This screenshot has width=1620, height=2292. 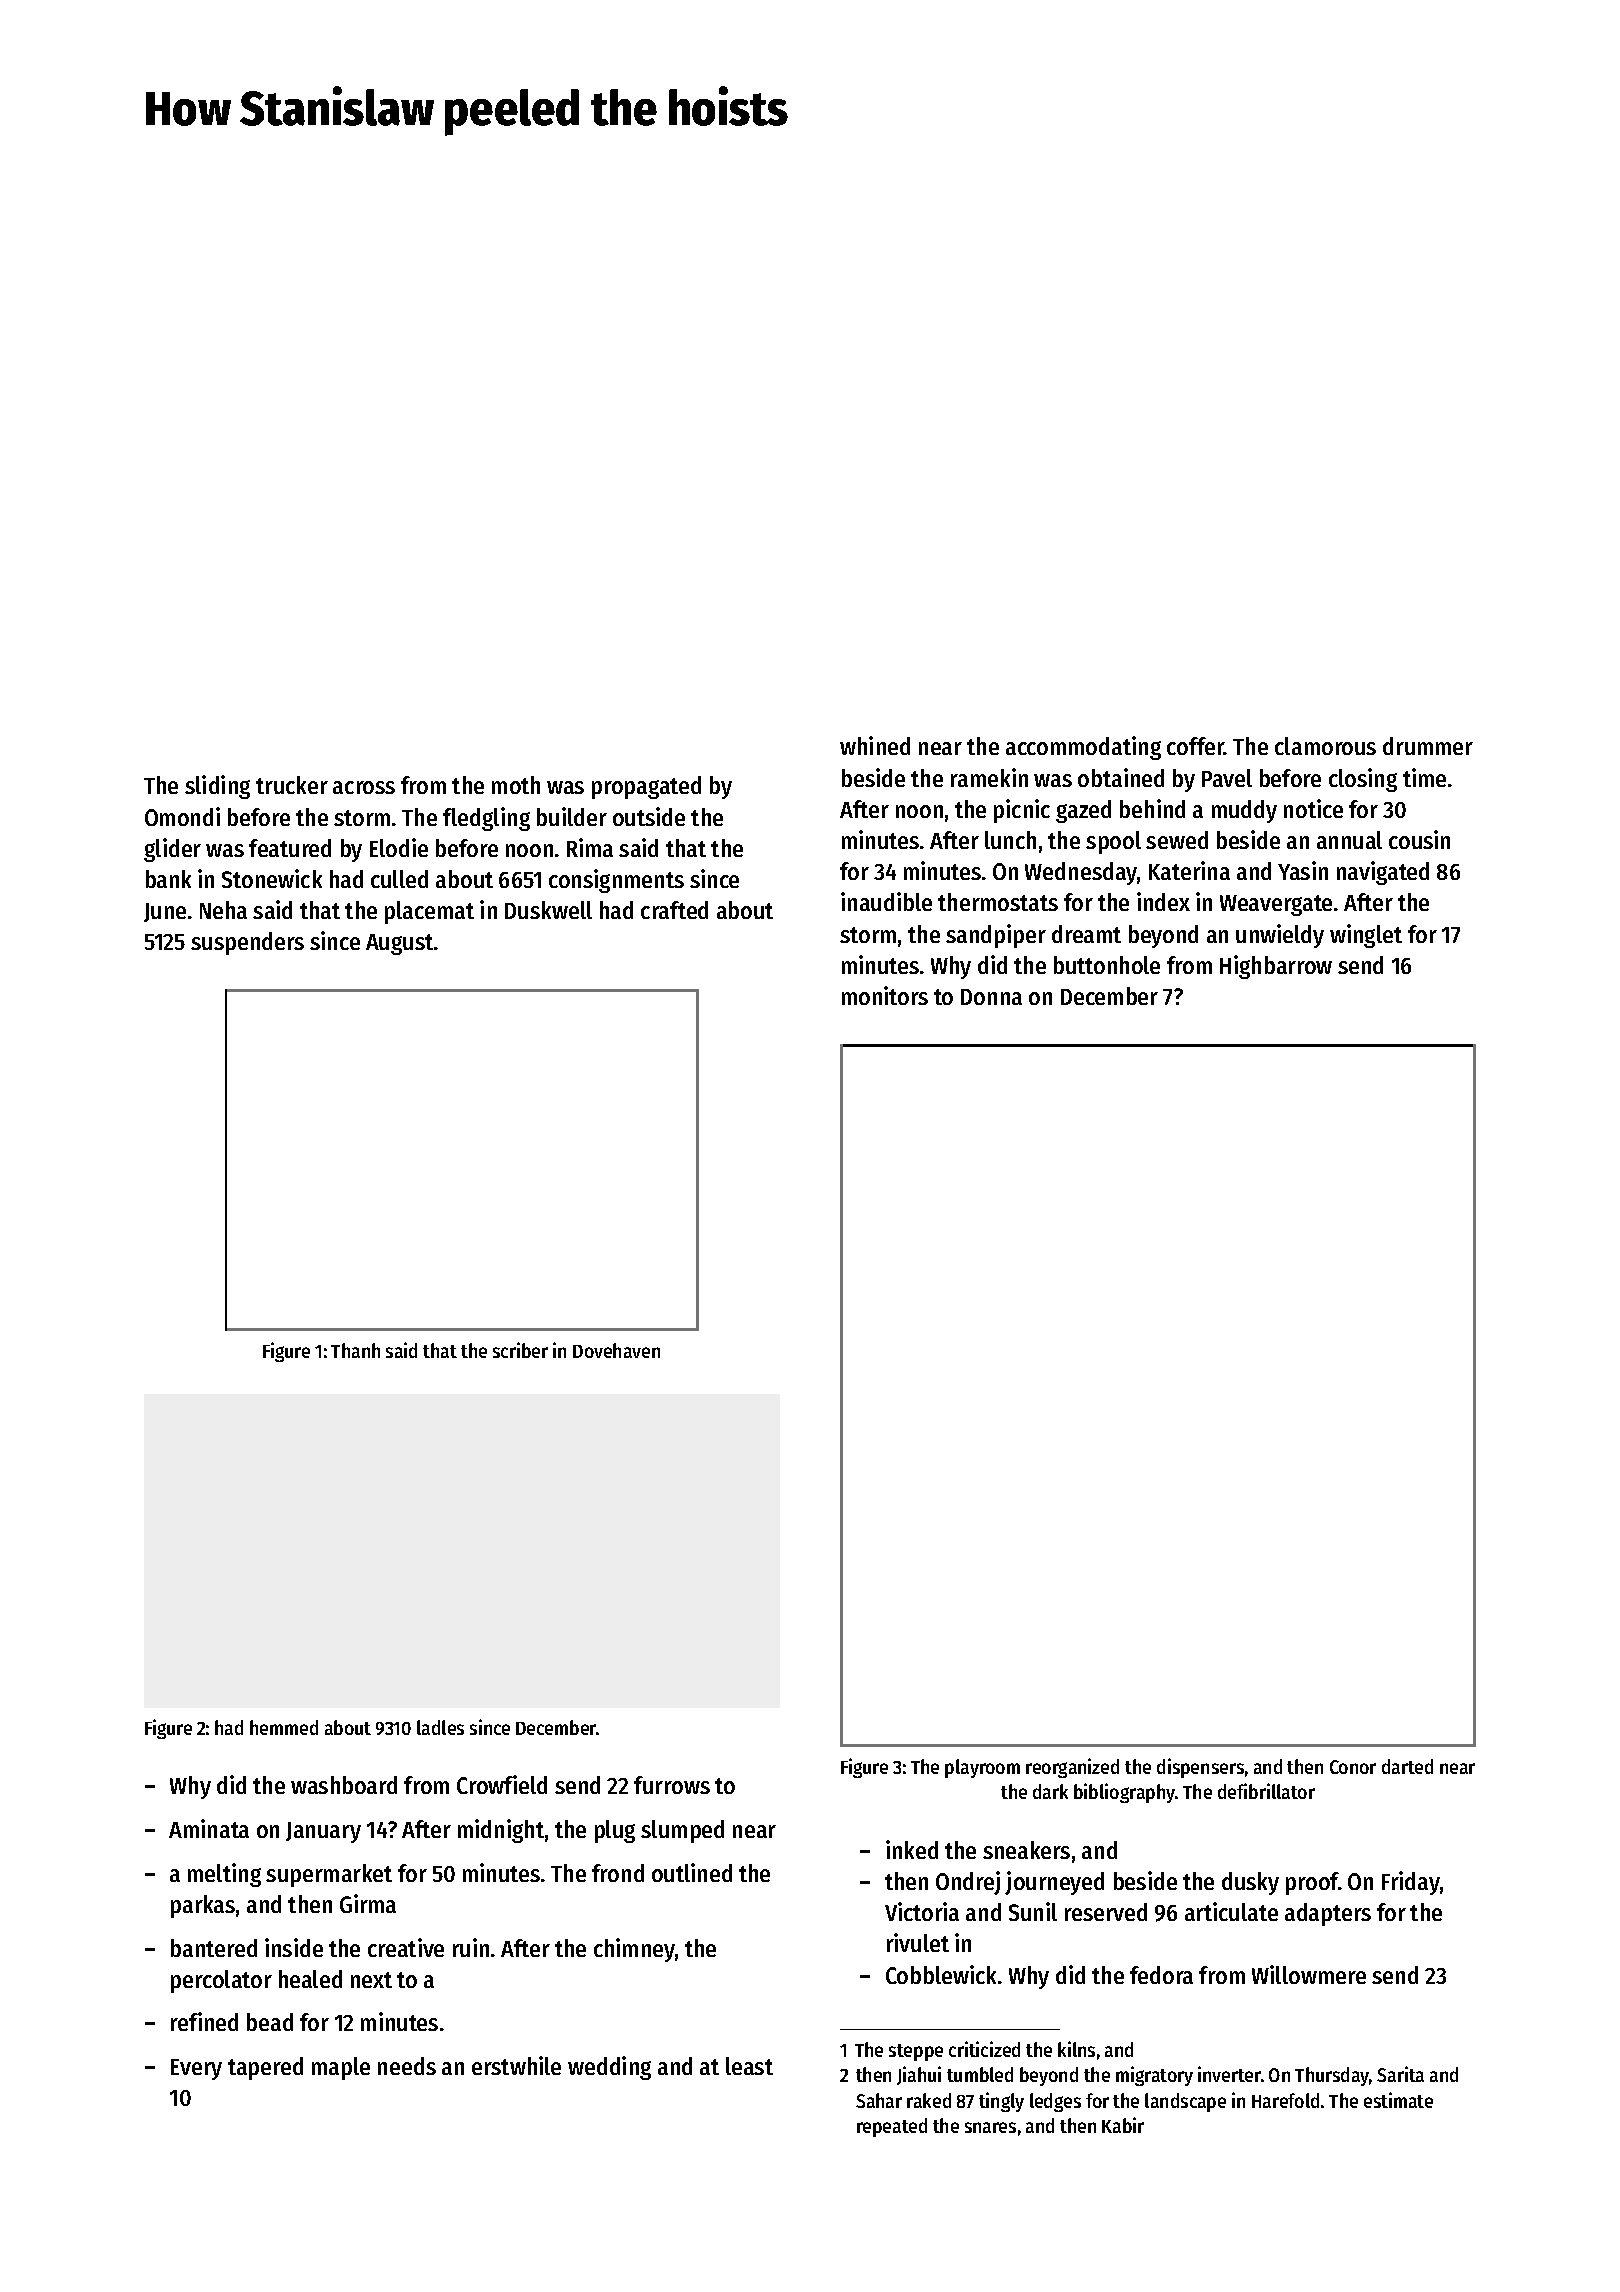 I want to click on darted, so click(x=1407, y=1766).
